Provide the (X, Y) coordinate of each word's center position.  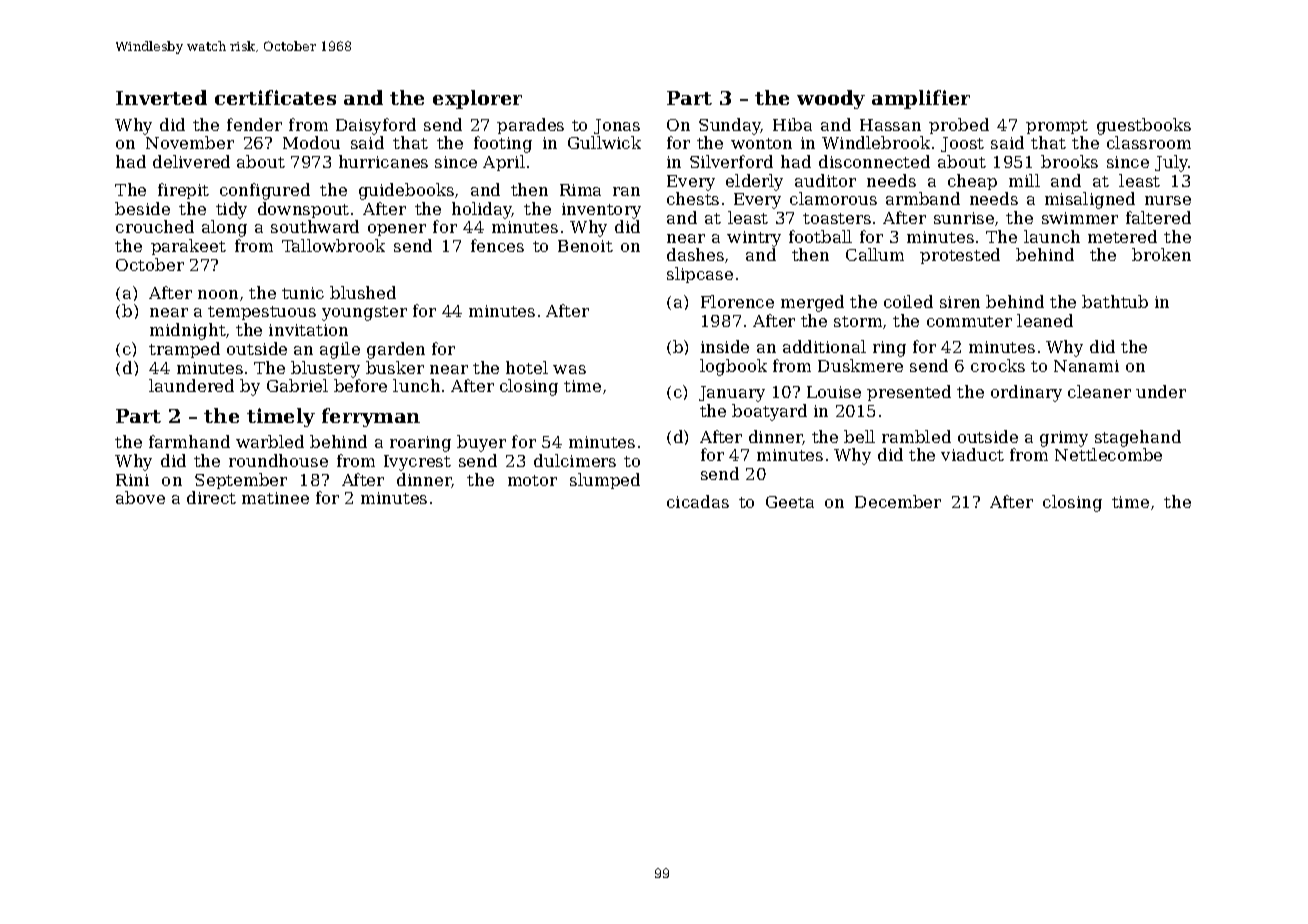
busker (395, 367)
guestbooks (1144, 126)
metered (1122, 236)
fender (254, 124)
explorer (477, 99)
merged (812, 303)
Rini (132, 480)
